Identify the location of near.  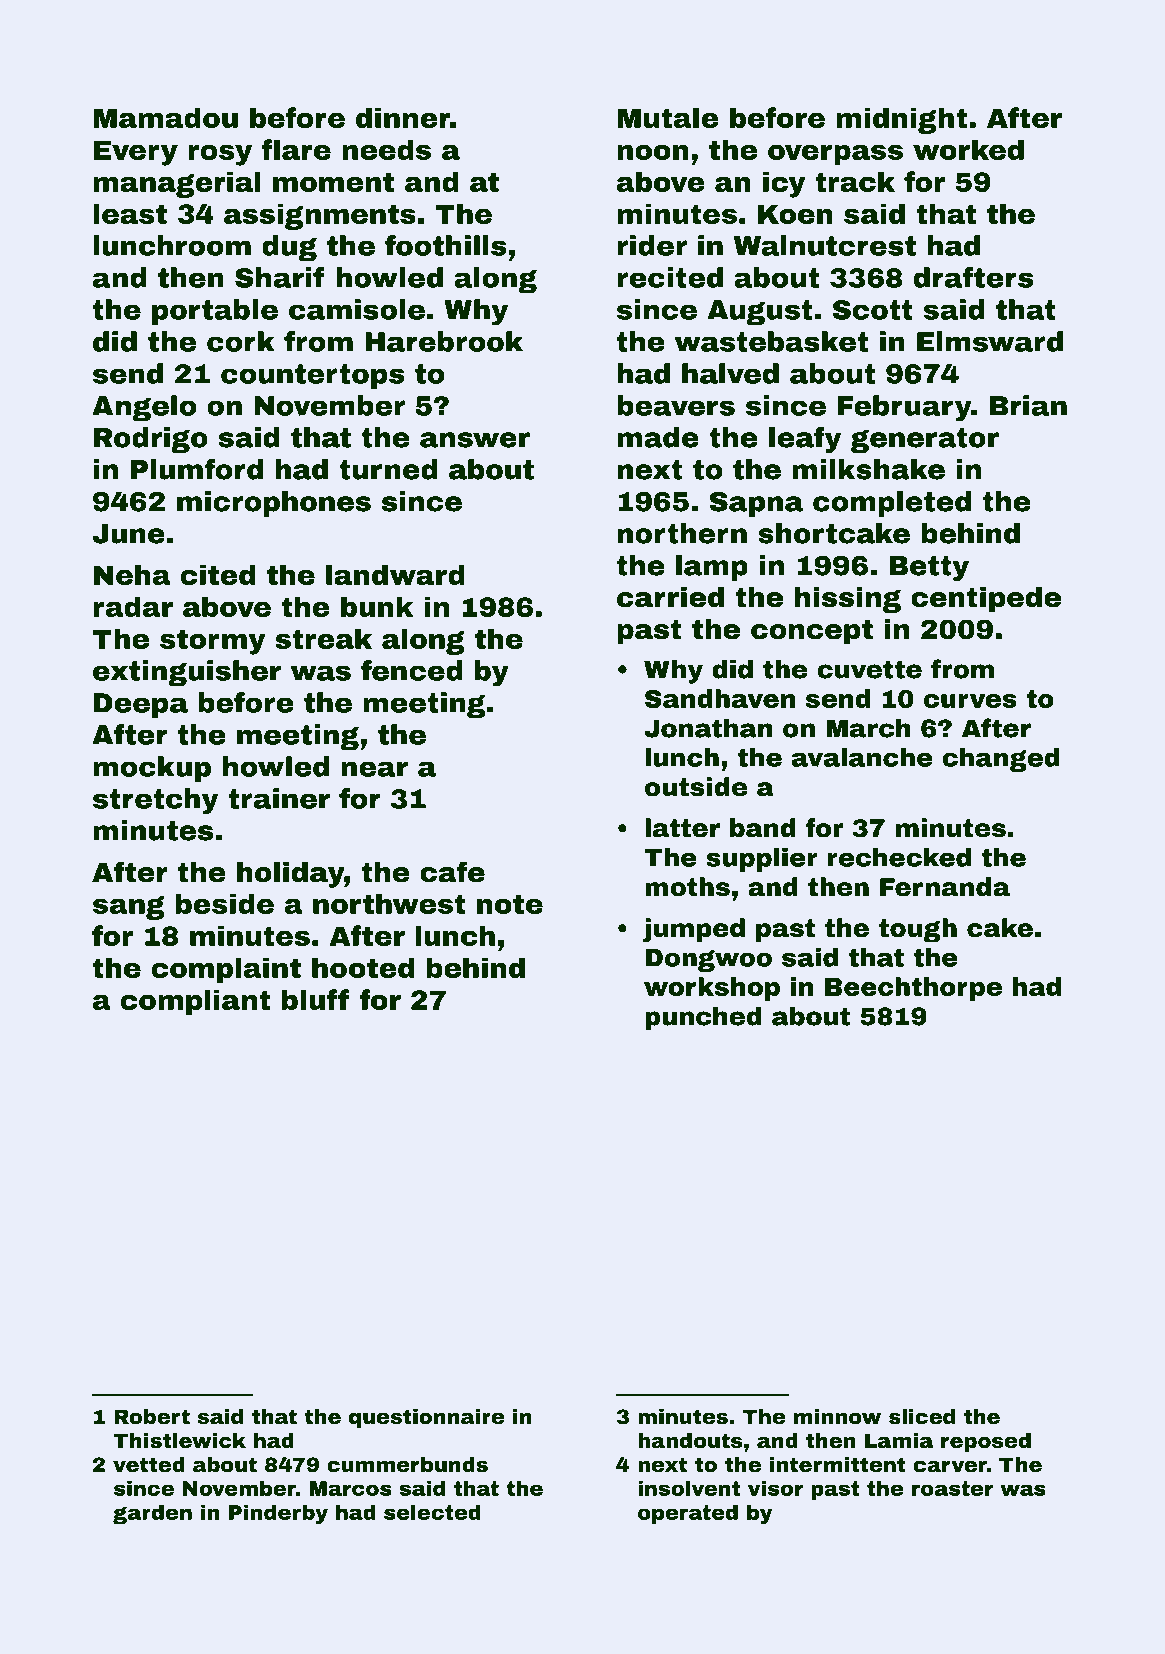
(374, 769).
